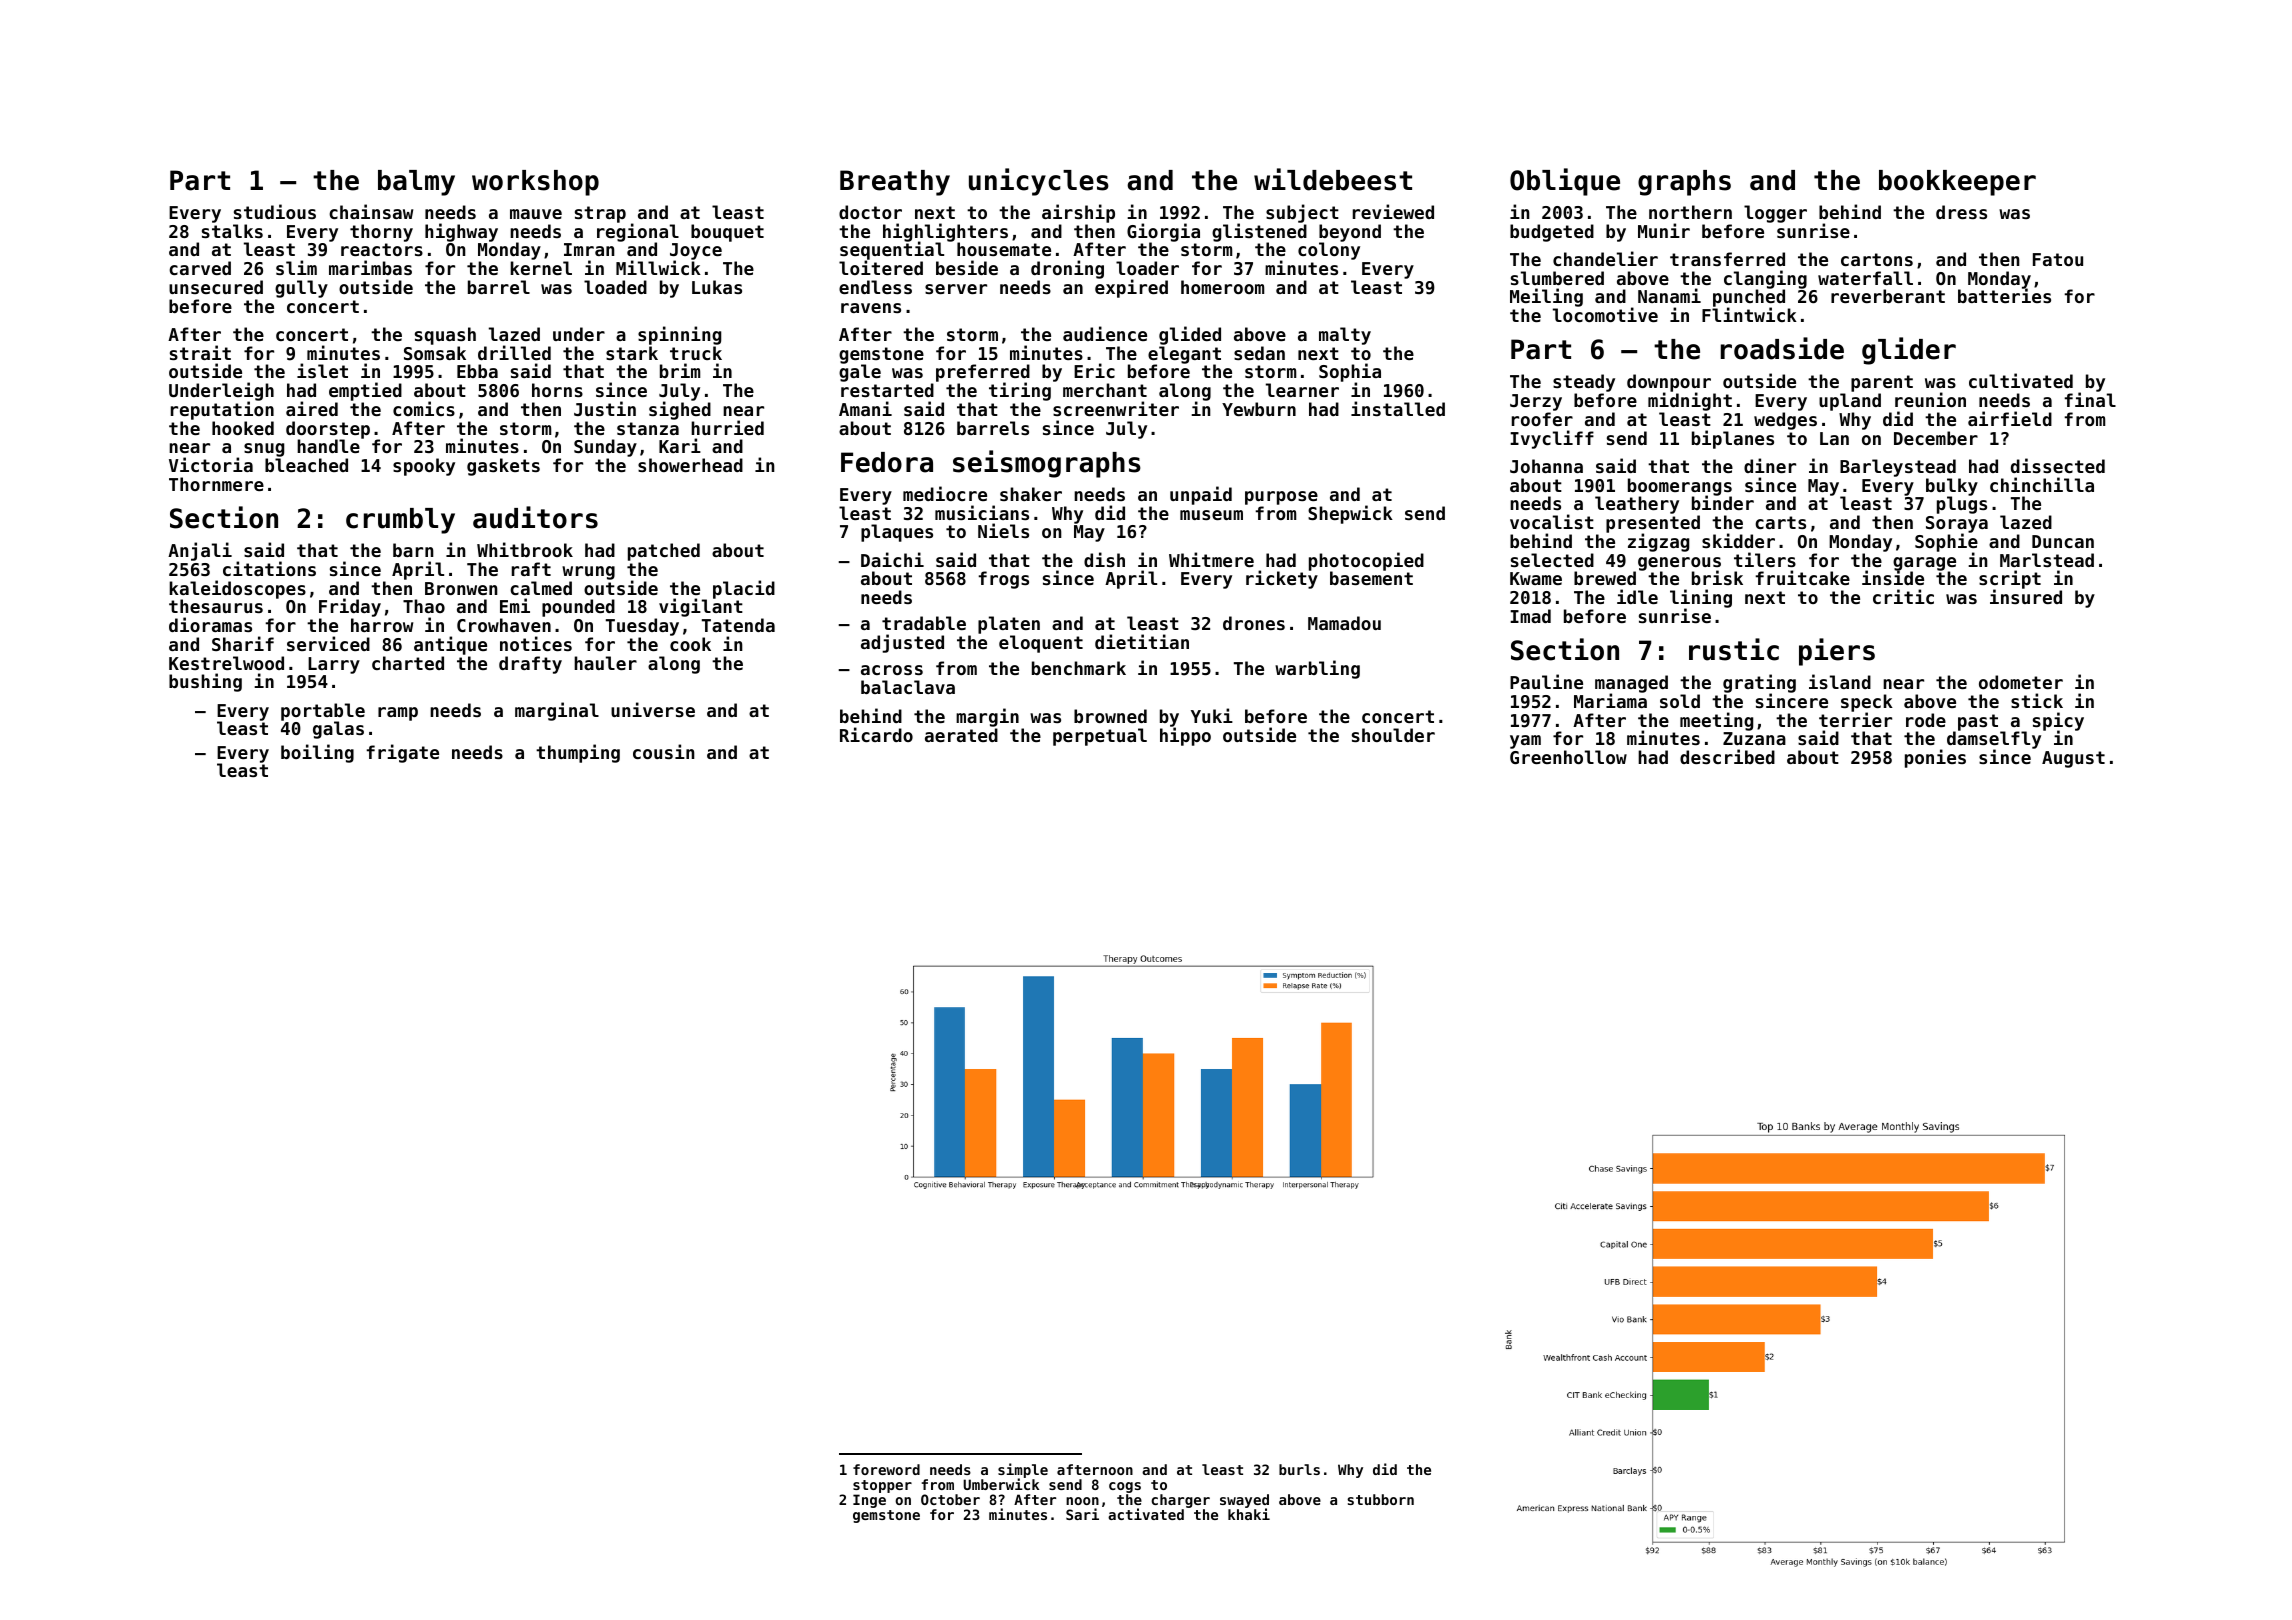 The width and height of the screenshot is (2292, 1620). I want to click on Inge, so click(869, 1501).
